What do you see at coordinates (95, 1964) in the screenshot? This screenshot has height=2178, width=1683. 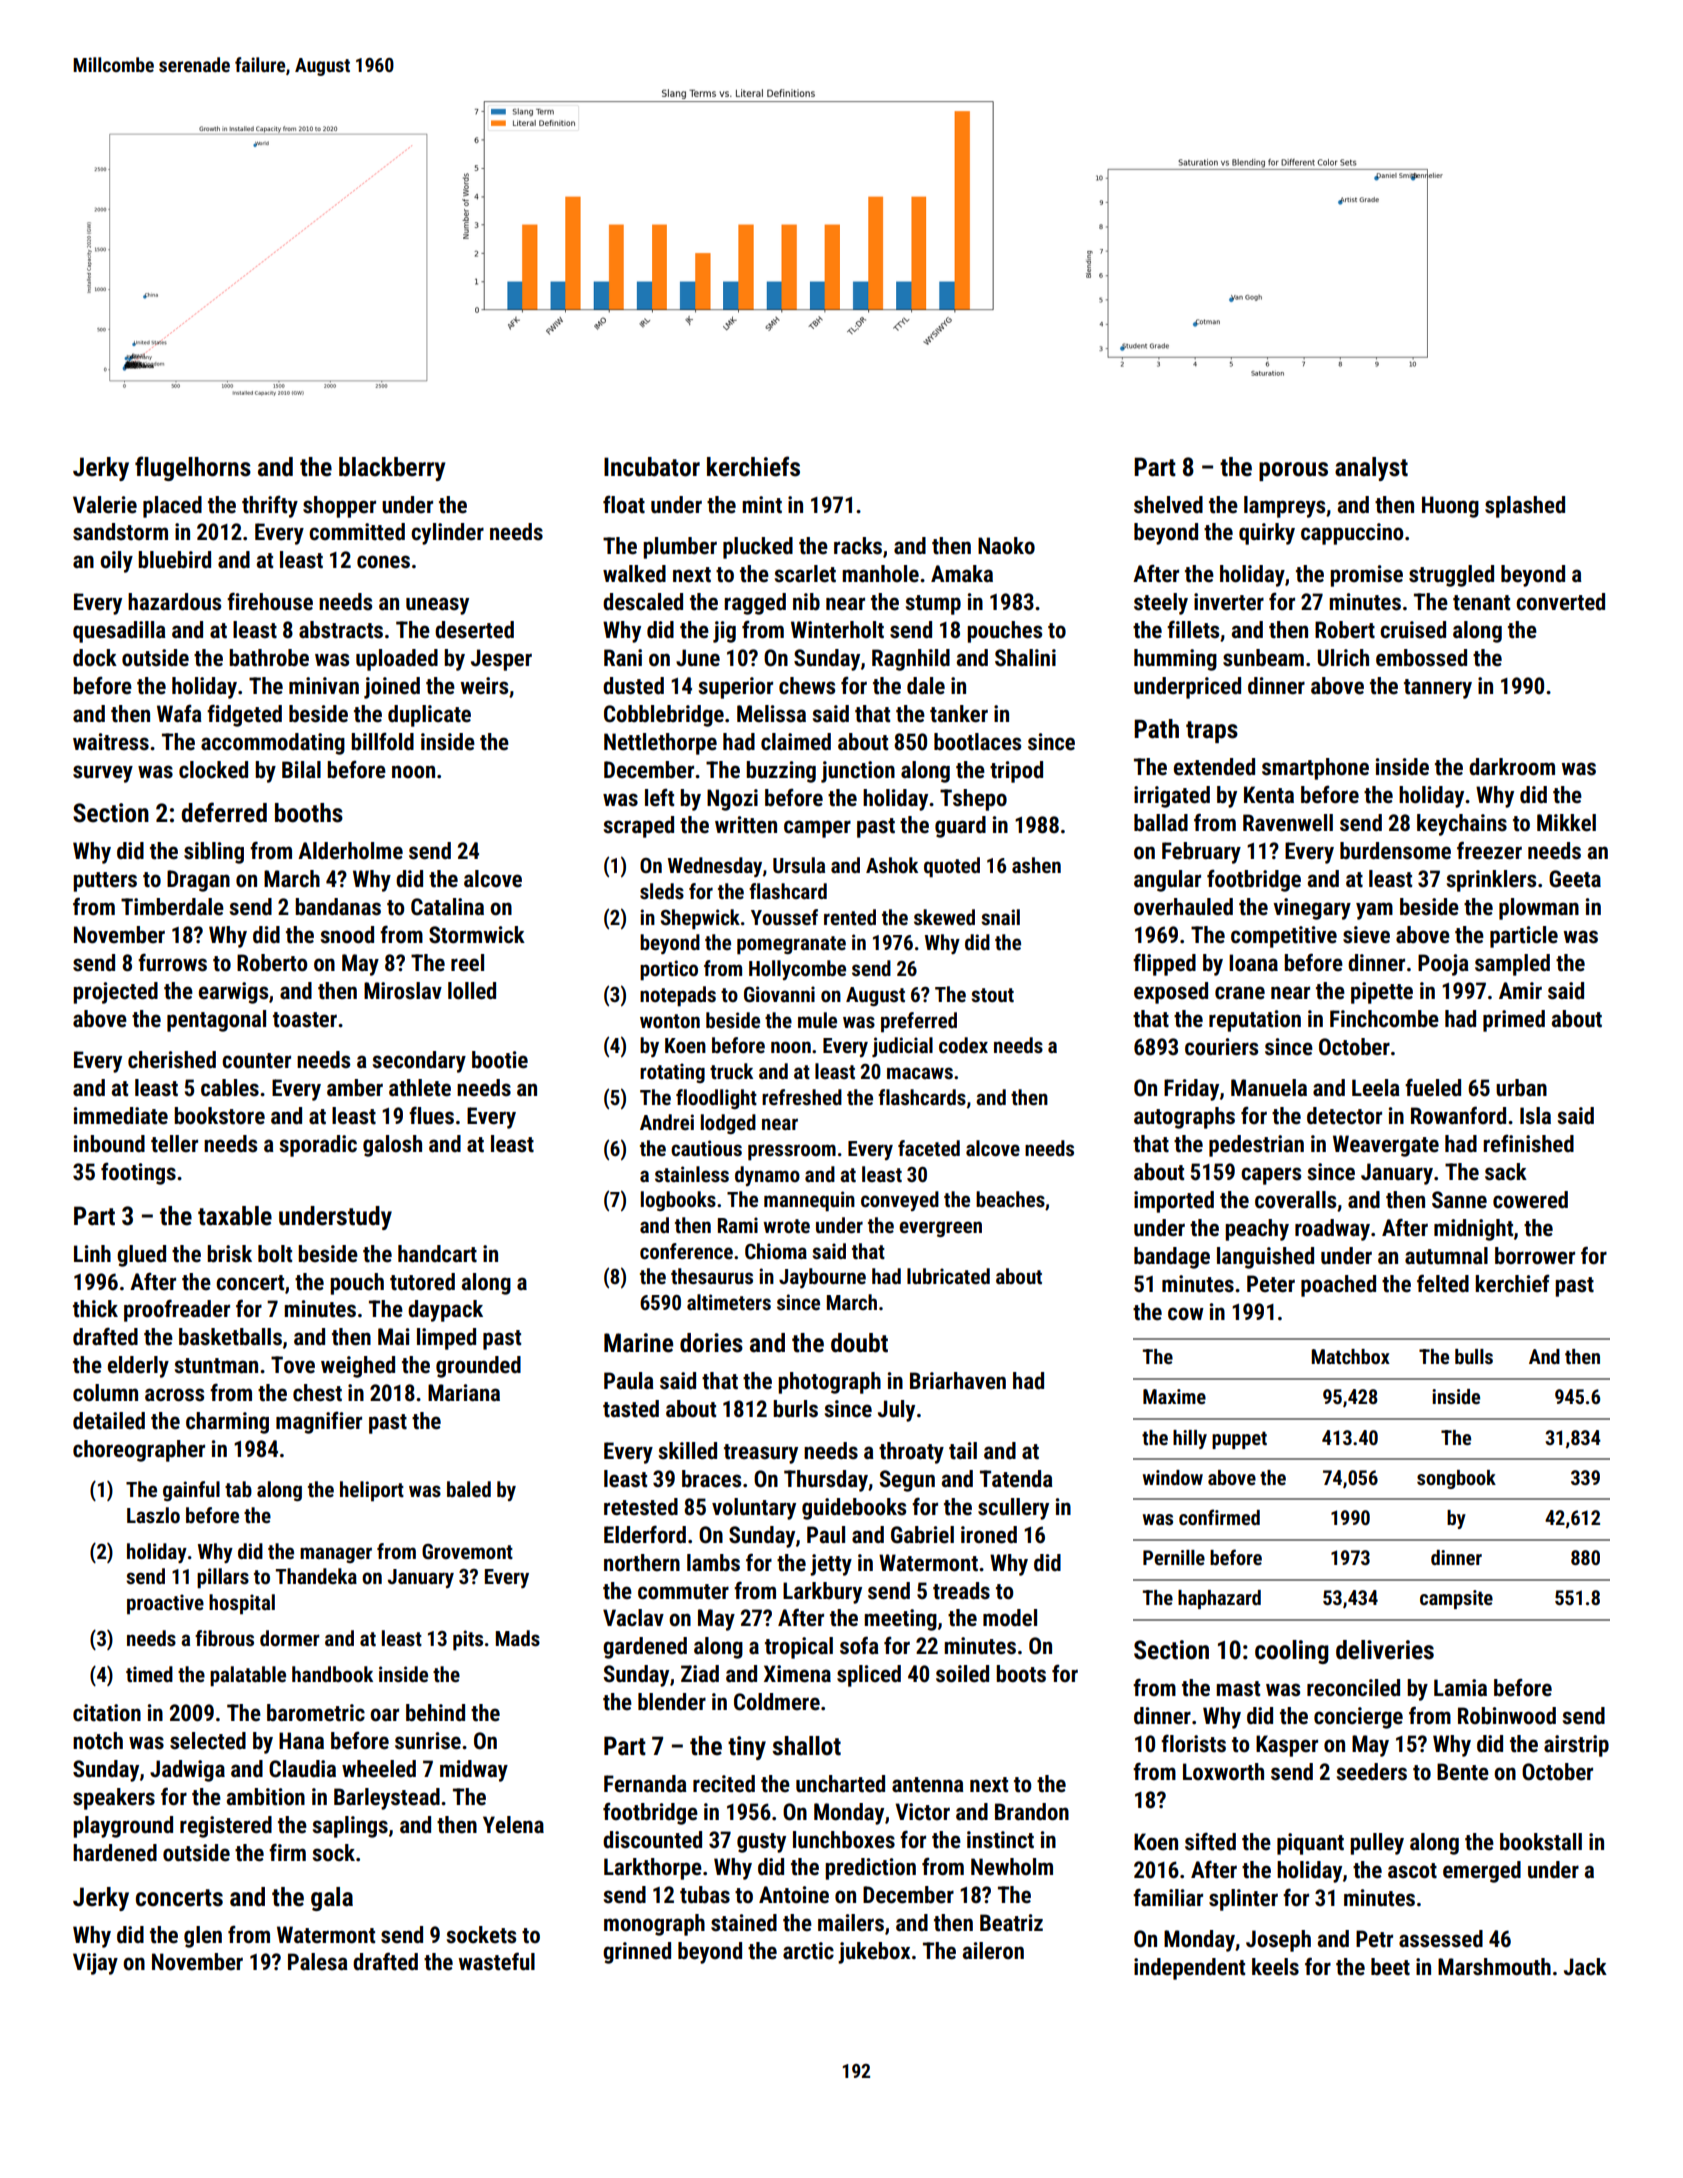 I see `Vijay` at bounding box center [95, 1964].
